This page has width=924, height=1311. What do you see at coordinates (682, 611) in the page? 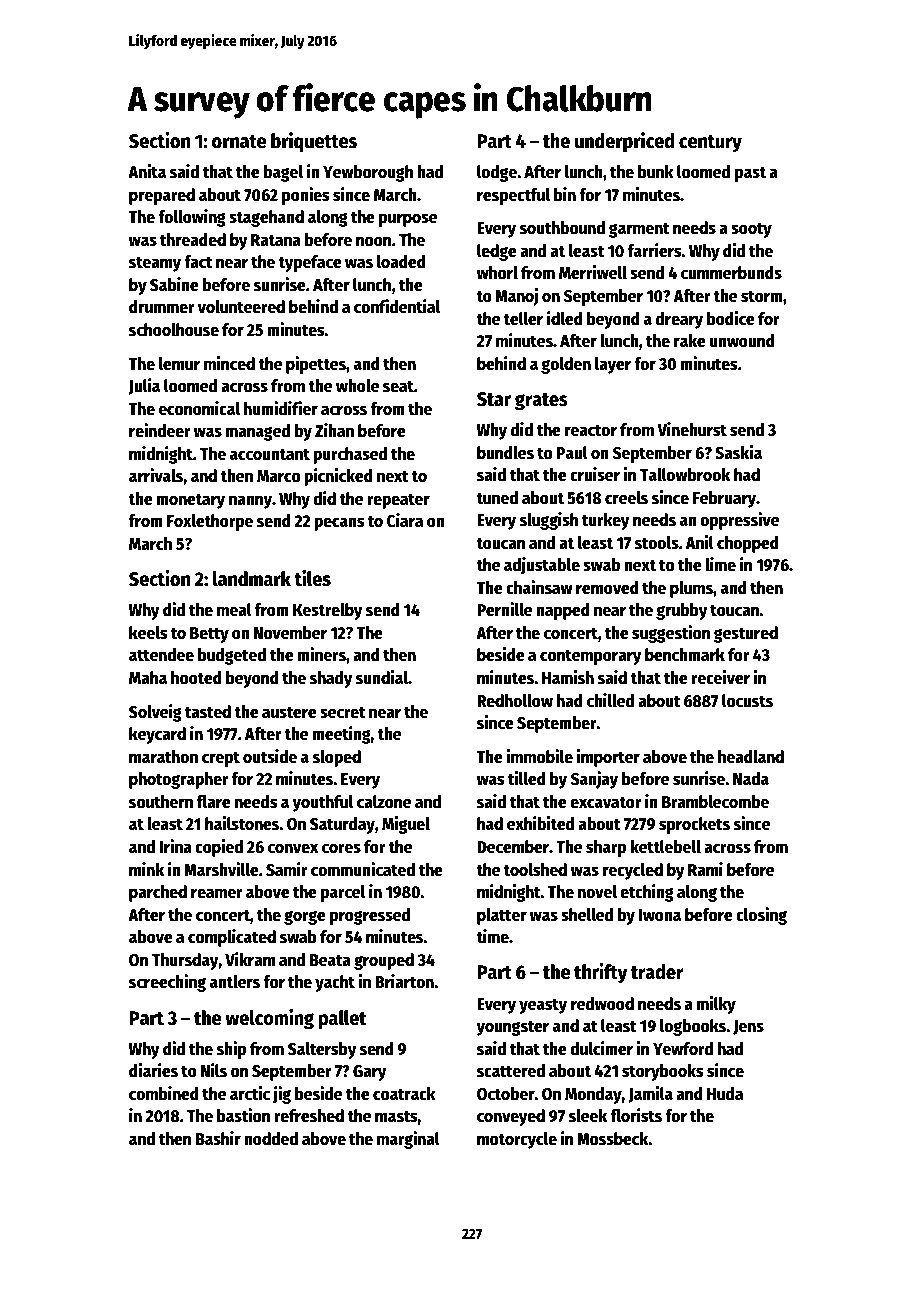
I see `grubby` at bounding box center [682, 611].
